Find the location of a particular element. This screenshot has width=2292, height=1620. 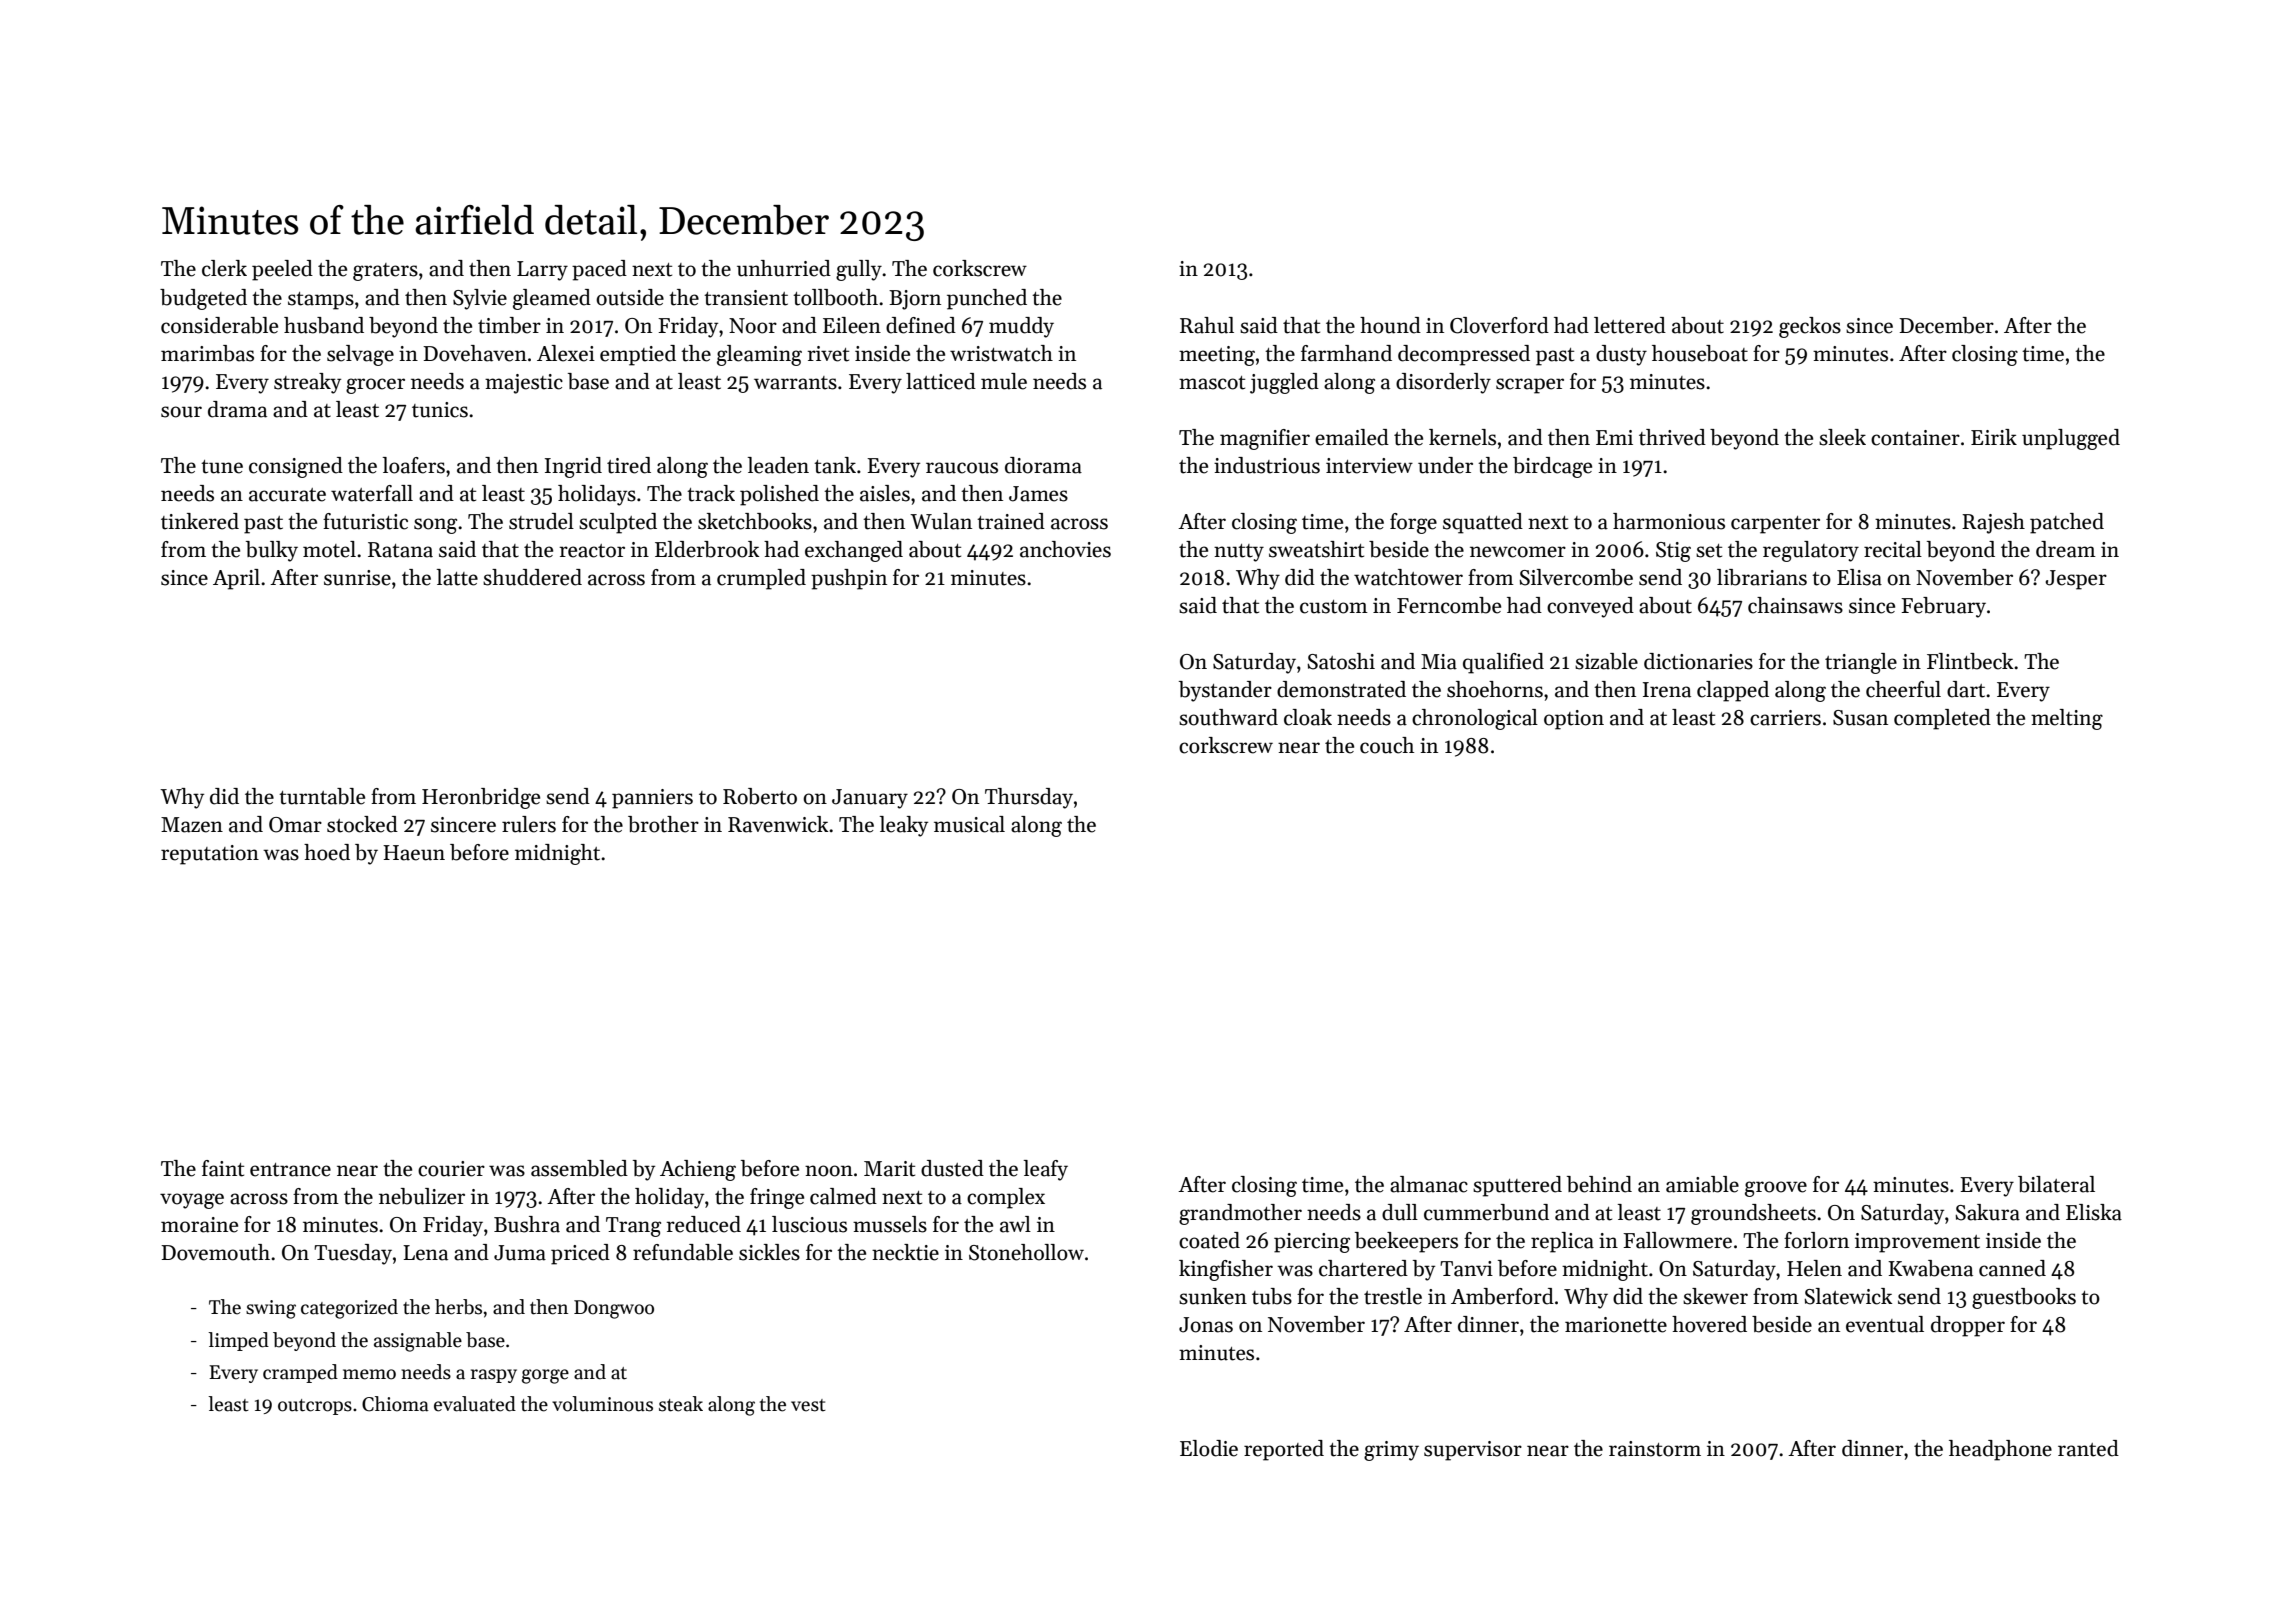

headphone is located at coordinates (2000, 1450).
